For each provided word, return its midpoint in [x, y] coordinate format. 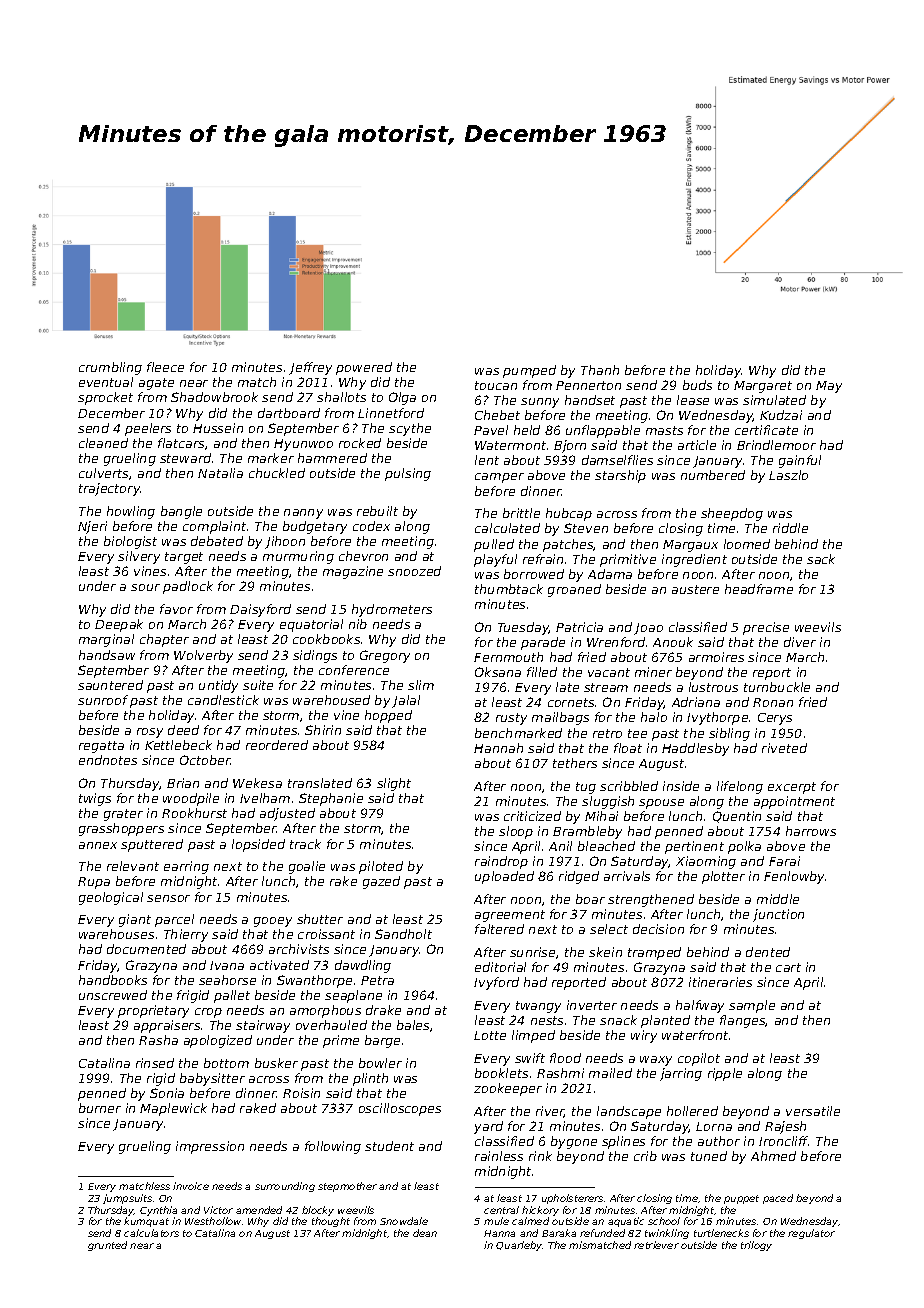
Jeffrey [310, 368]
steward [185, 458]
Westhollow [213, 1221]
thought [331, 1222]
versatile [813, 1111]
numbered [713, 475]
